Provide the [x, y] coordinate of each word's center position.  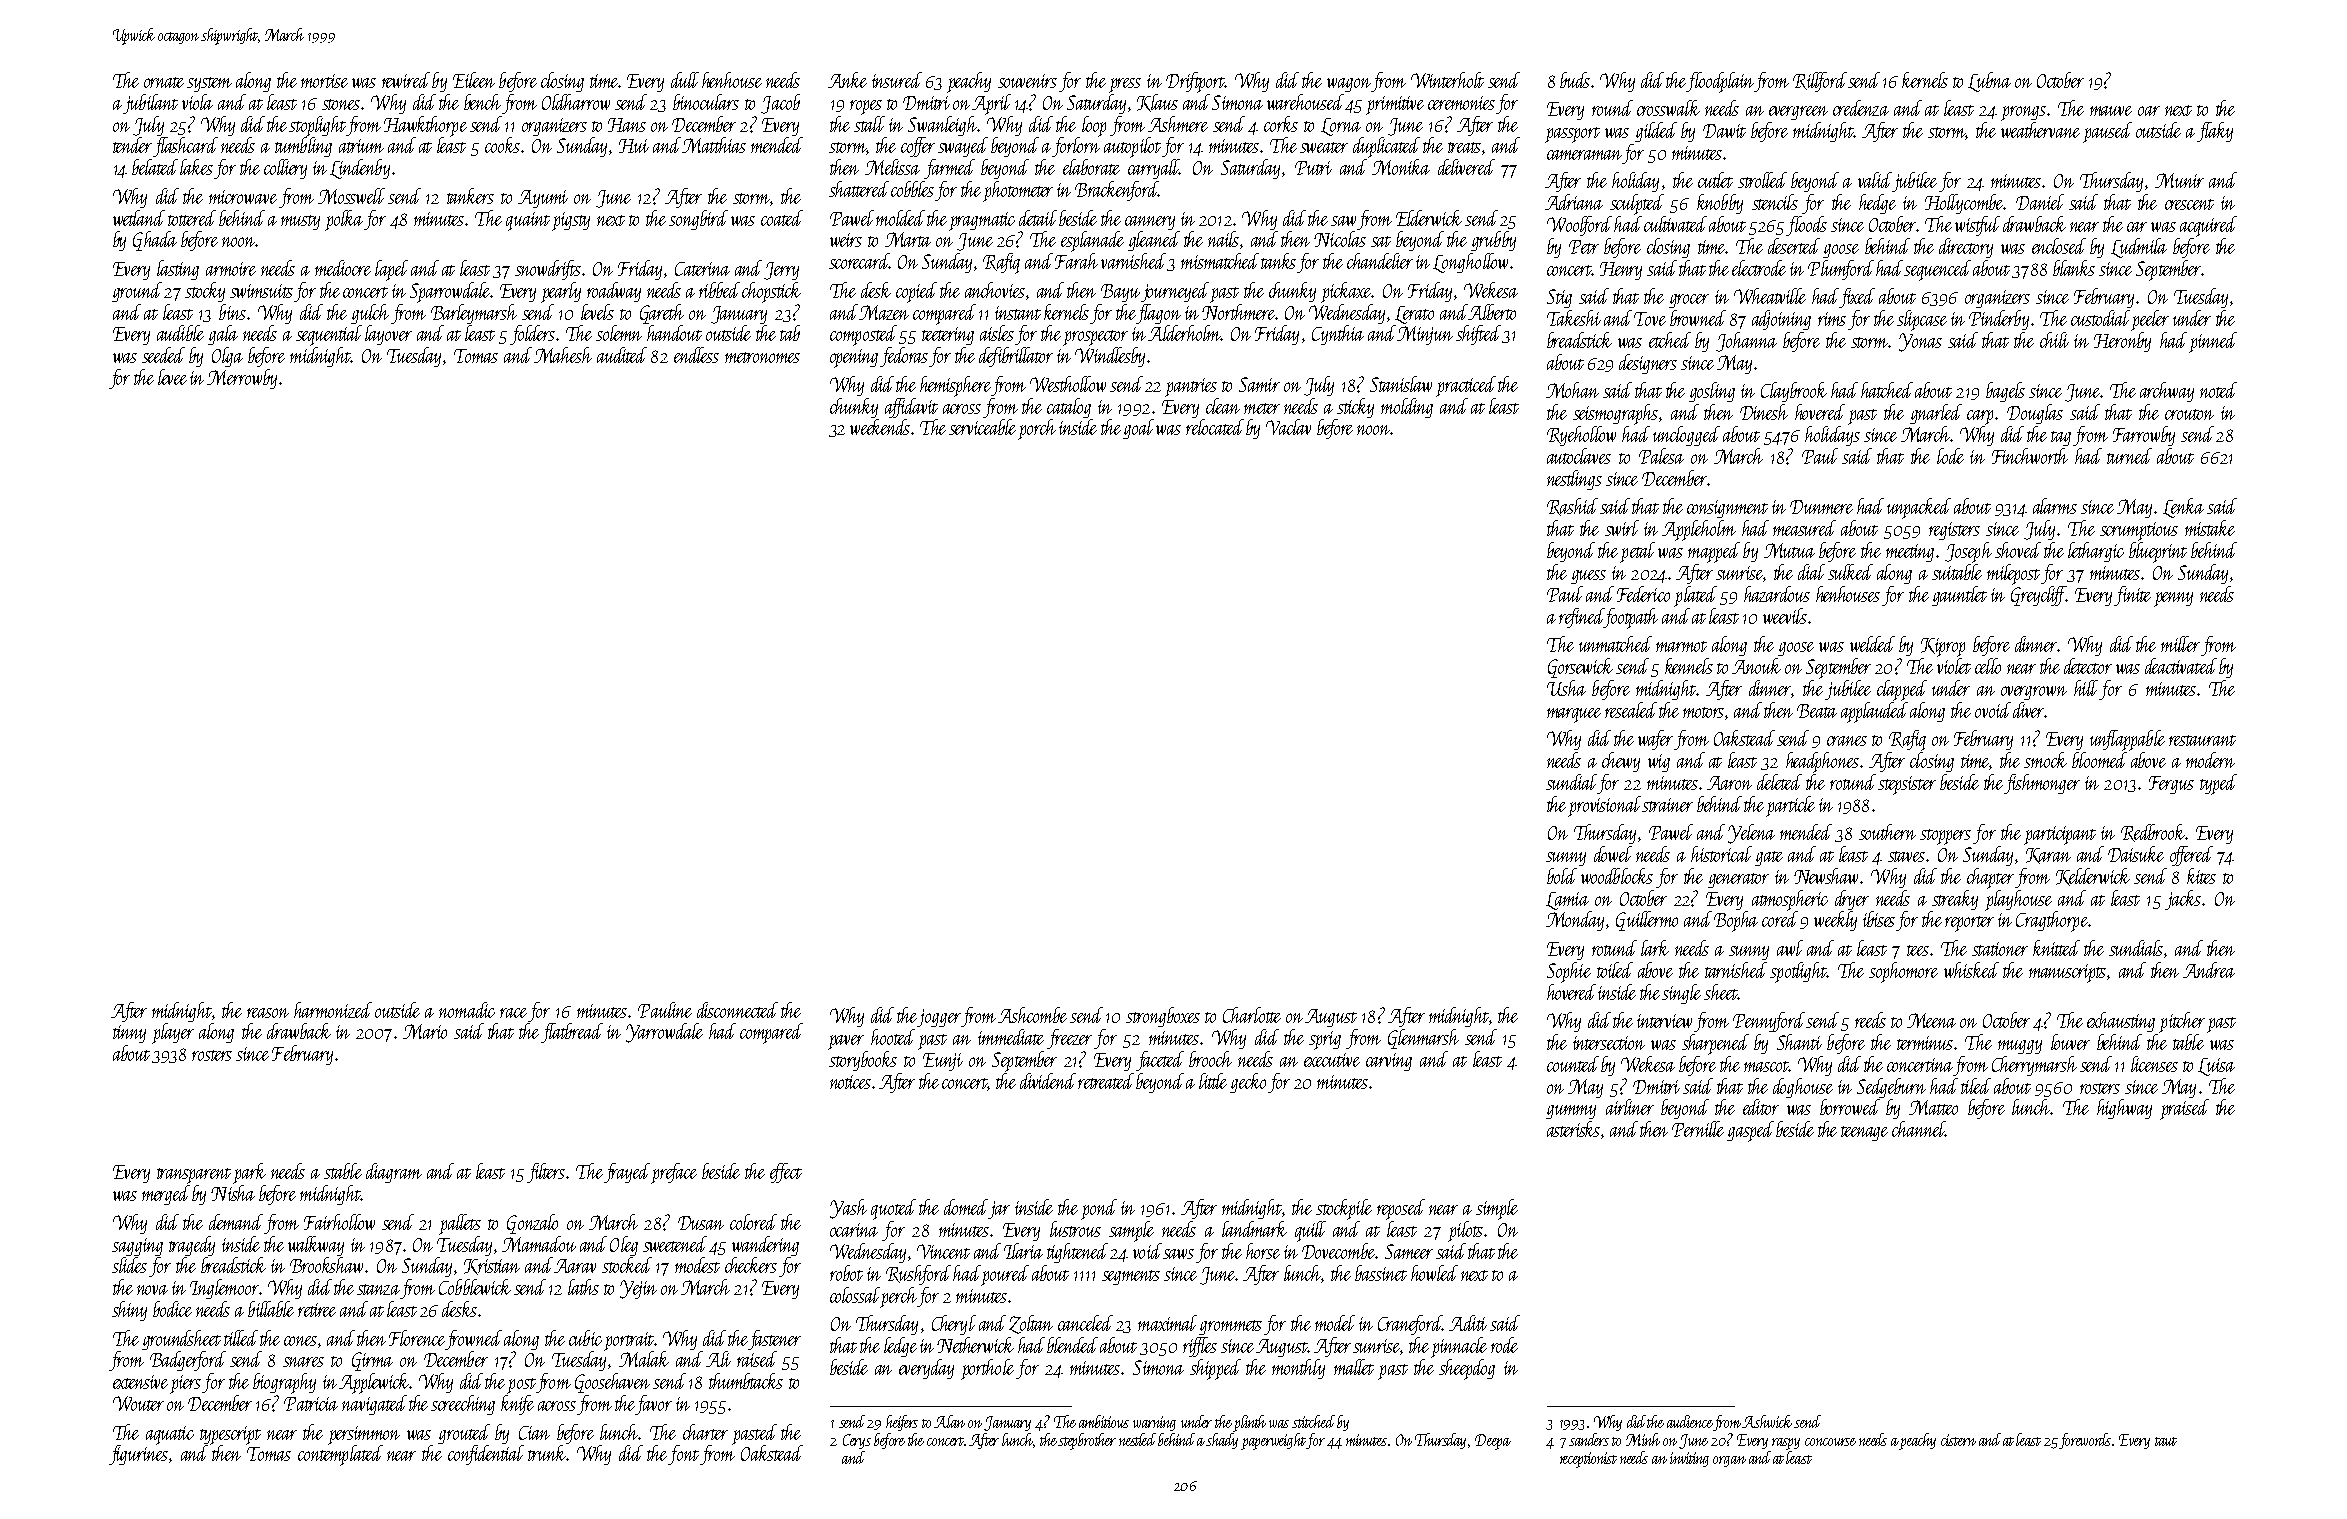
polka [344, 220]
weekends [880, 427]
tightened [1077, 1253]
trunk [547, 1453]
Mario [425, 1031]
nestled [1137, 1439]
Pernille [1698, 1129]
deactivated [2181, 666]
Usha [1566, 688]
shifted [1478, 335]
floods [1806, 226]
